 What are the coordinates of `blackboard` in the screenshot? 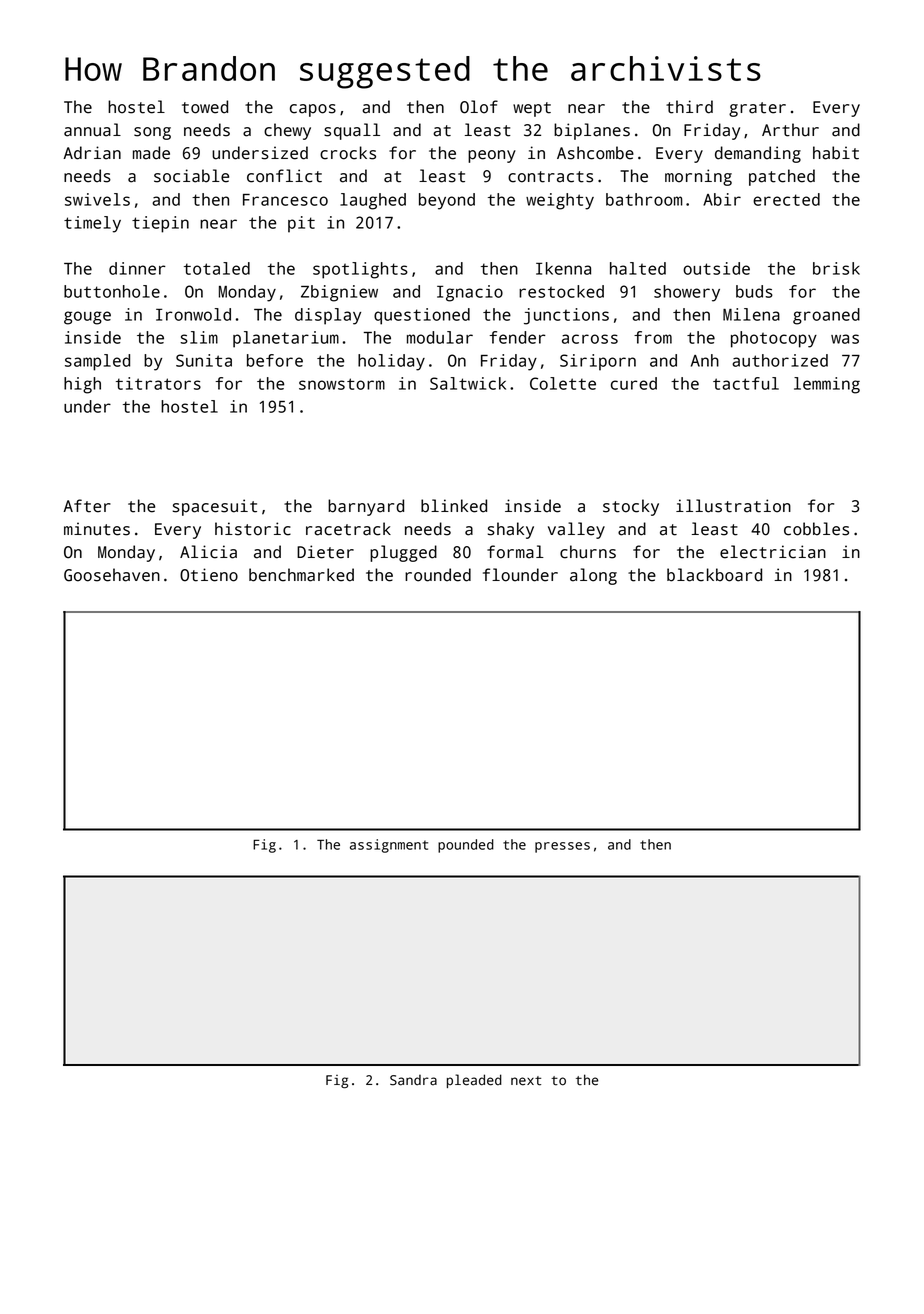 It's located at (714, 575).
